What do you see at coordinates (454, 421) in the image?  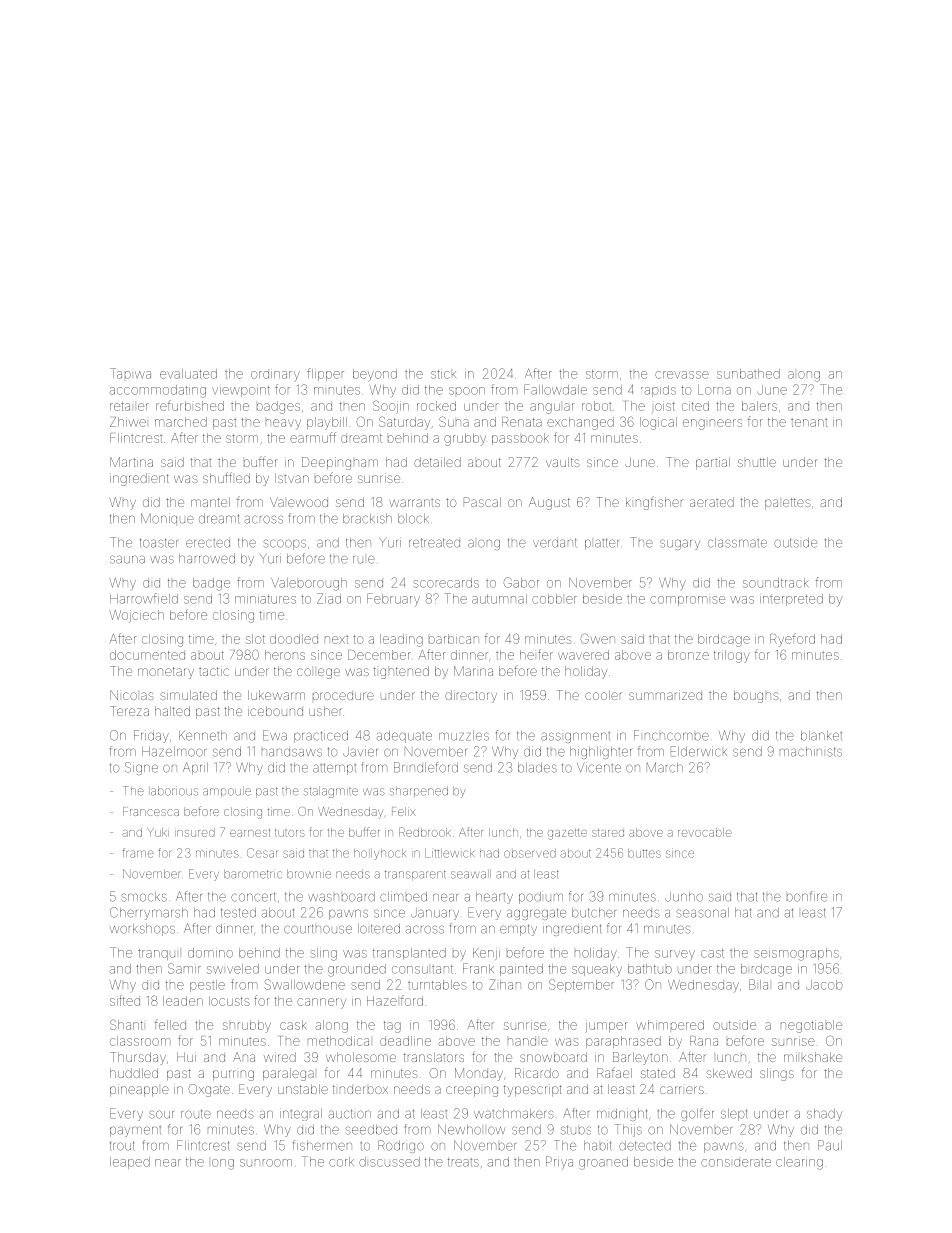 I see `Suha` at bounding box center [454, 421].
